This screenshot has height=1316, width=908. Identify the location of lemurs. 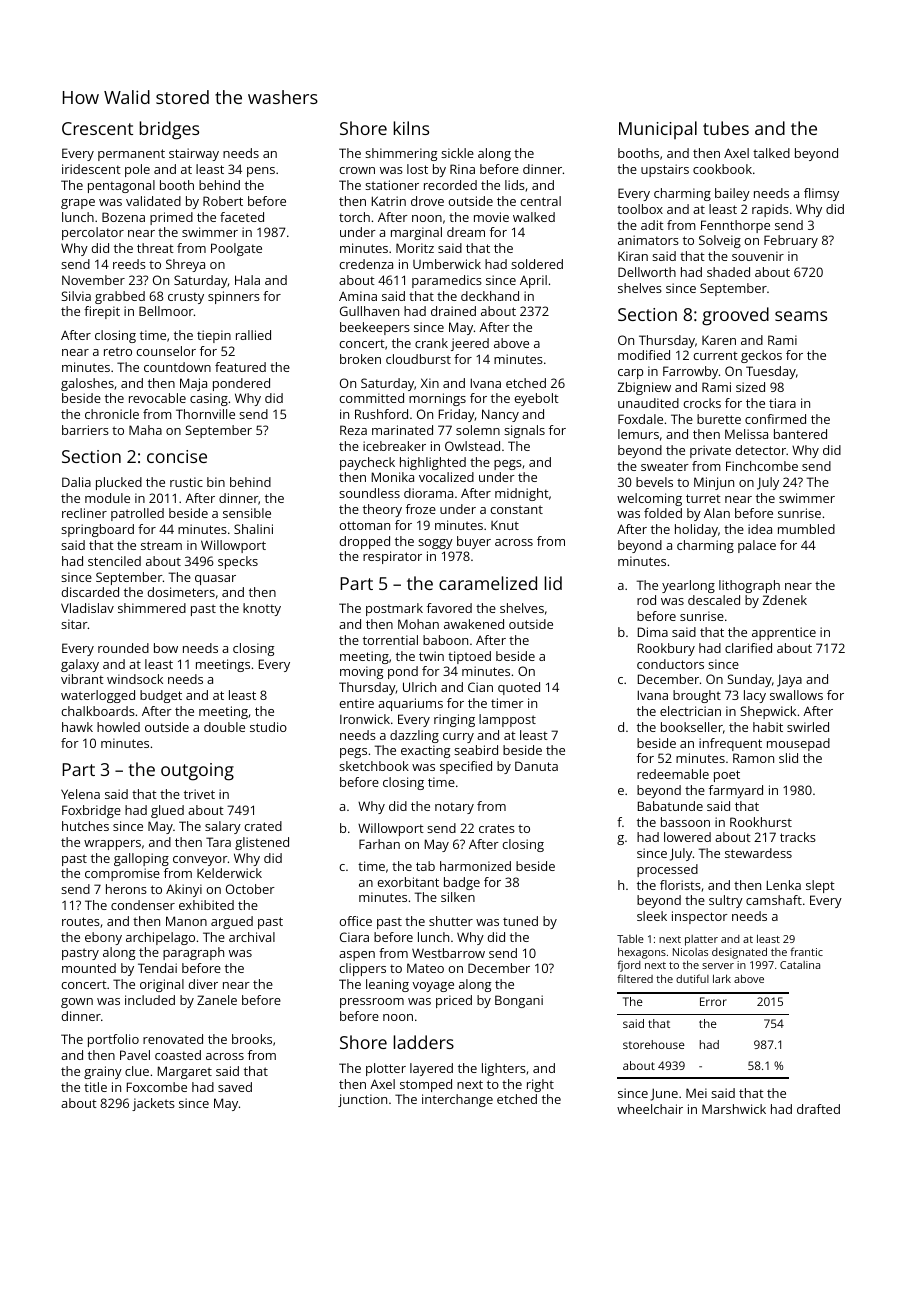
(638, 434).
